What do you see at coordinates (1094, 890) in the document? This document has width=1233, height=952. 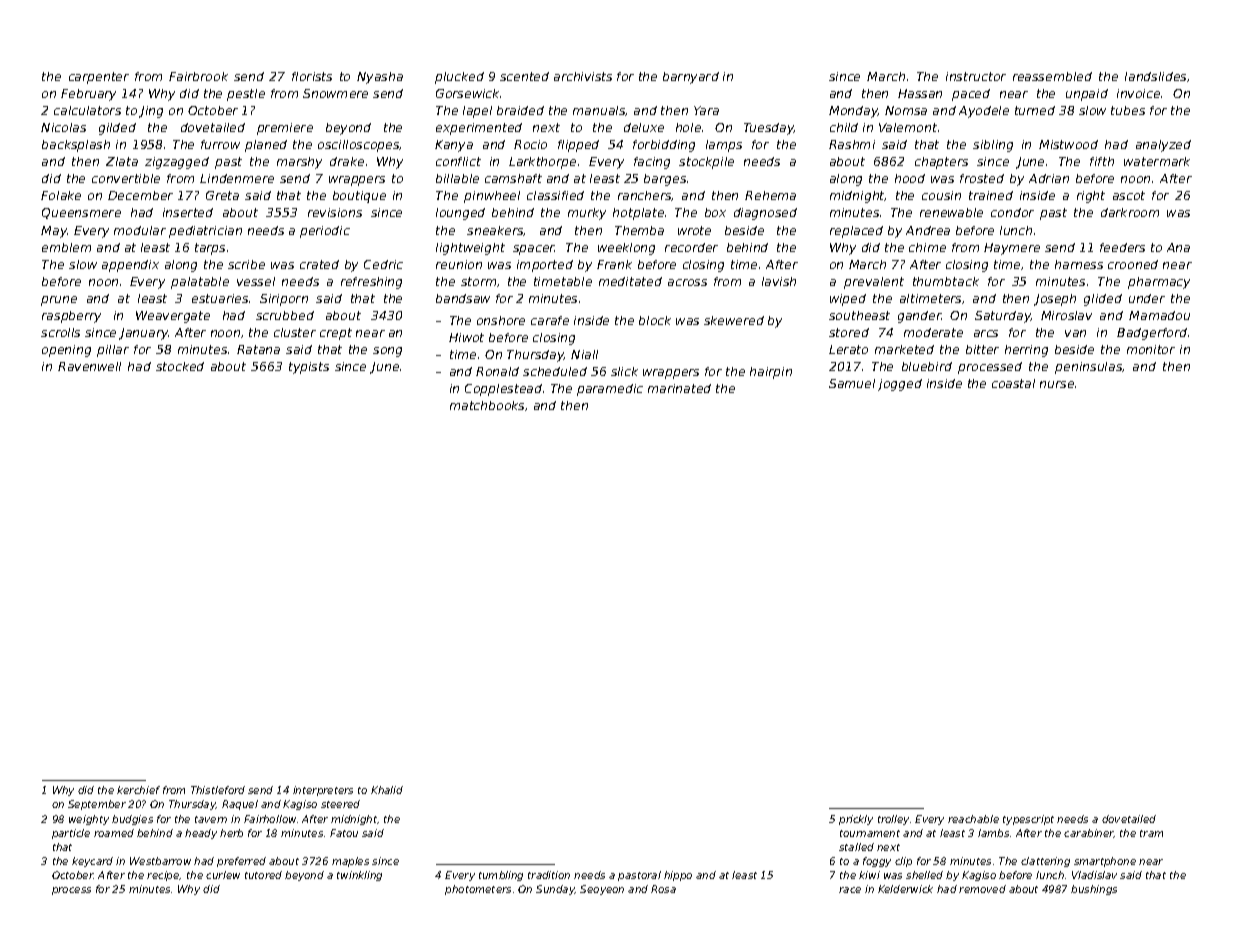 I see `bushings` at bounding box center [1094, 890].
